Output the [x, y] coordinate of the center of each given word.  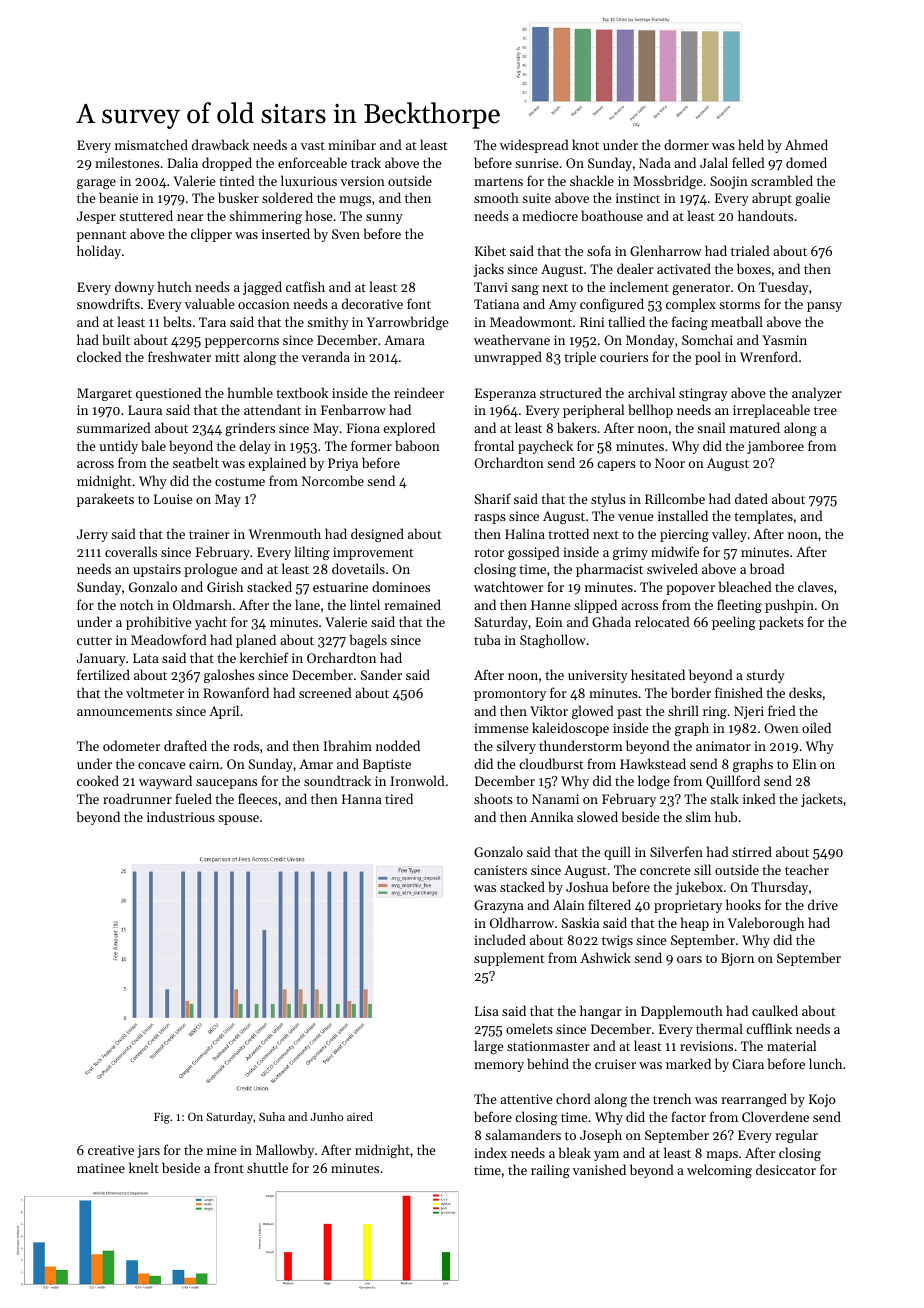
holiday [99, 252]
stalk [724, 798]
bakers [577, 427]
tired [399, 798]
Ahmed [806, 144]
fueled [193, 798]
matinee [101, 1168]
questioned [168, 394]
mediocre [550, 215]
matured [755, 427]
